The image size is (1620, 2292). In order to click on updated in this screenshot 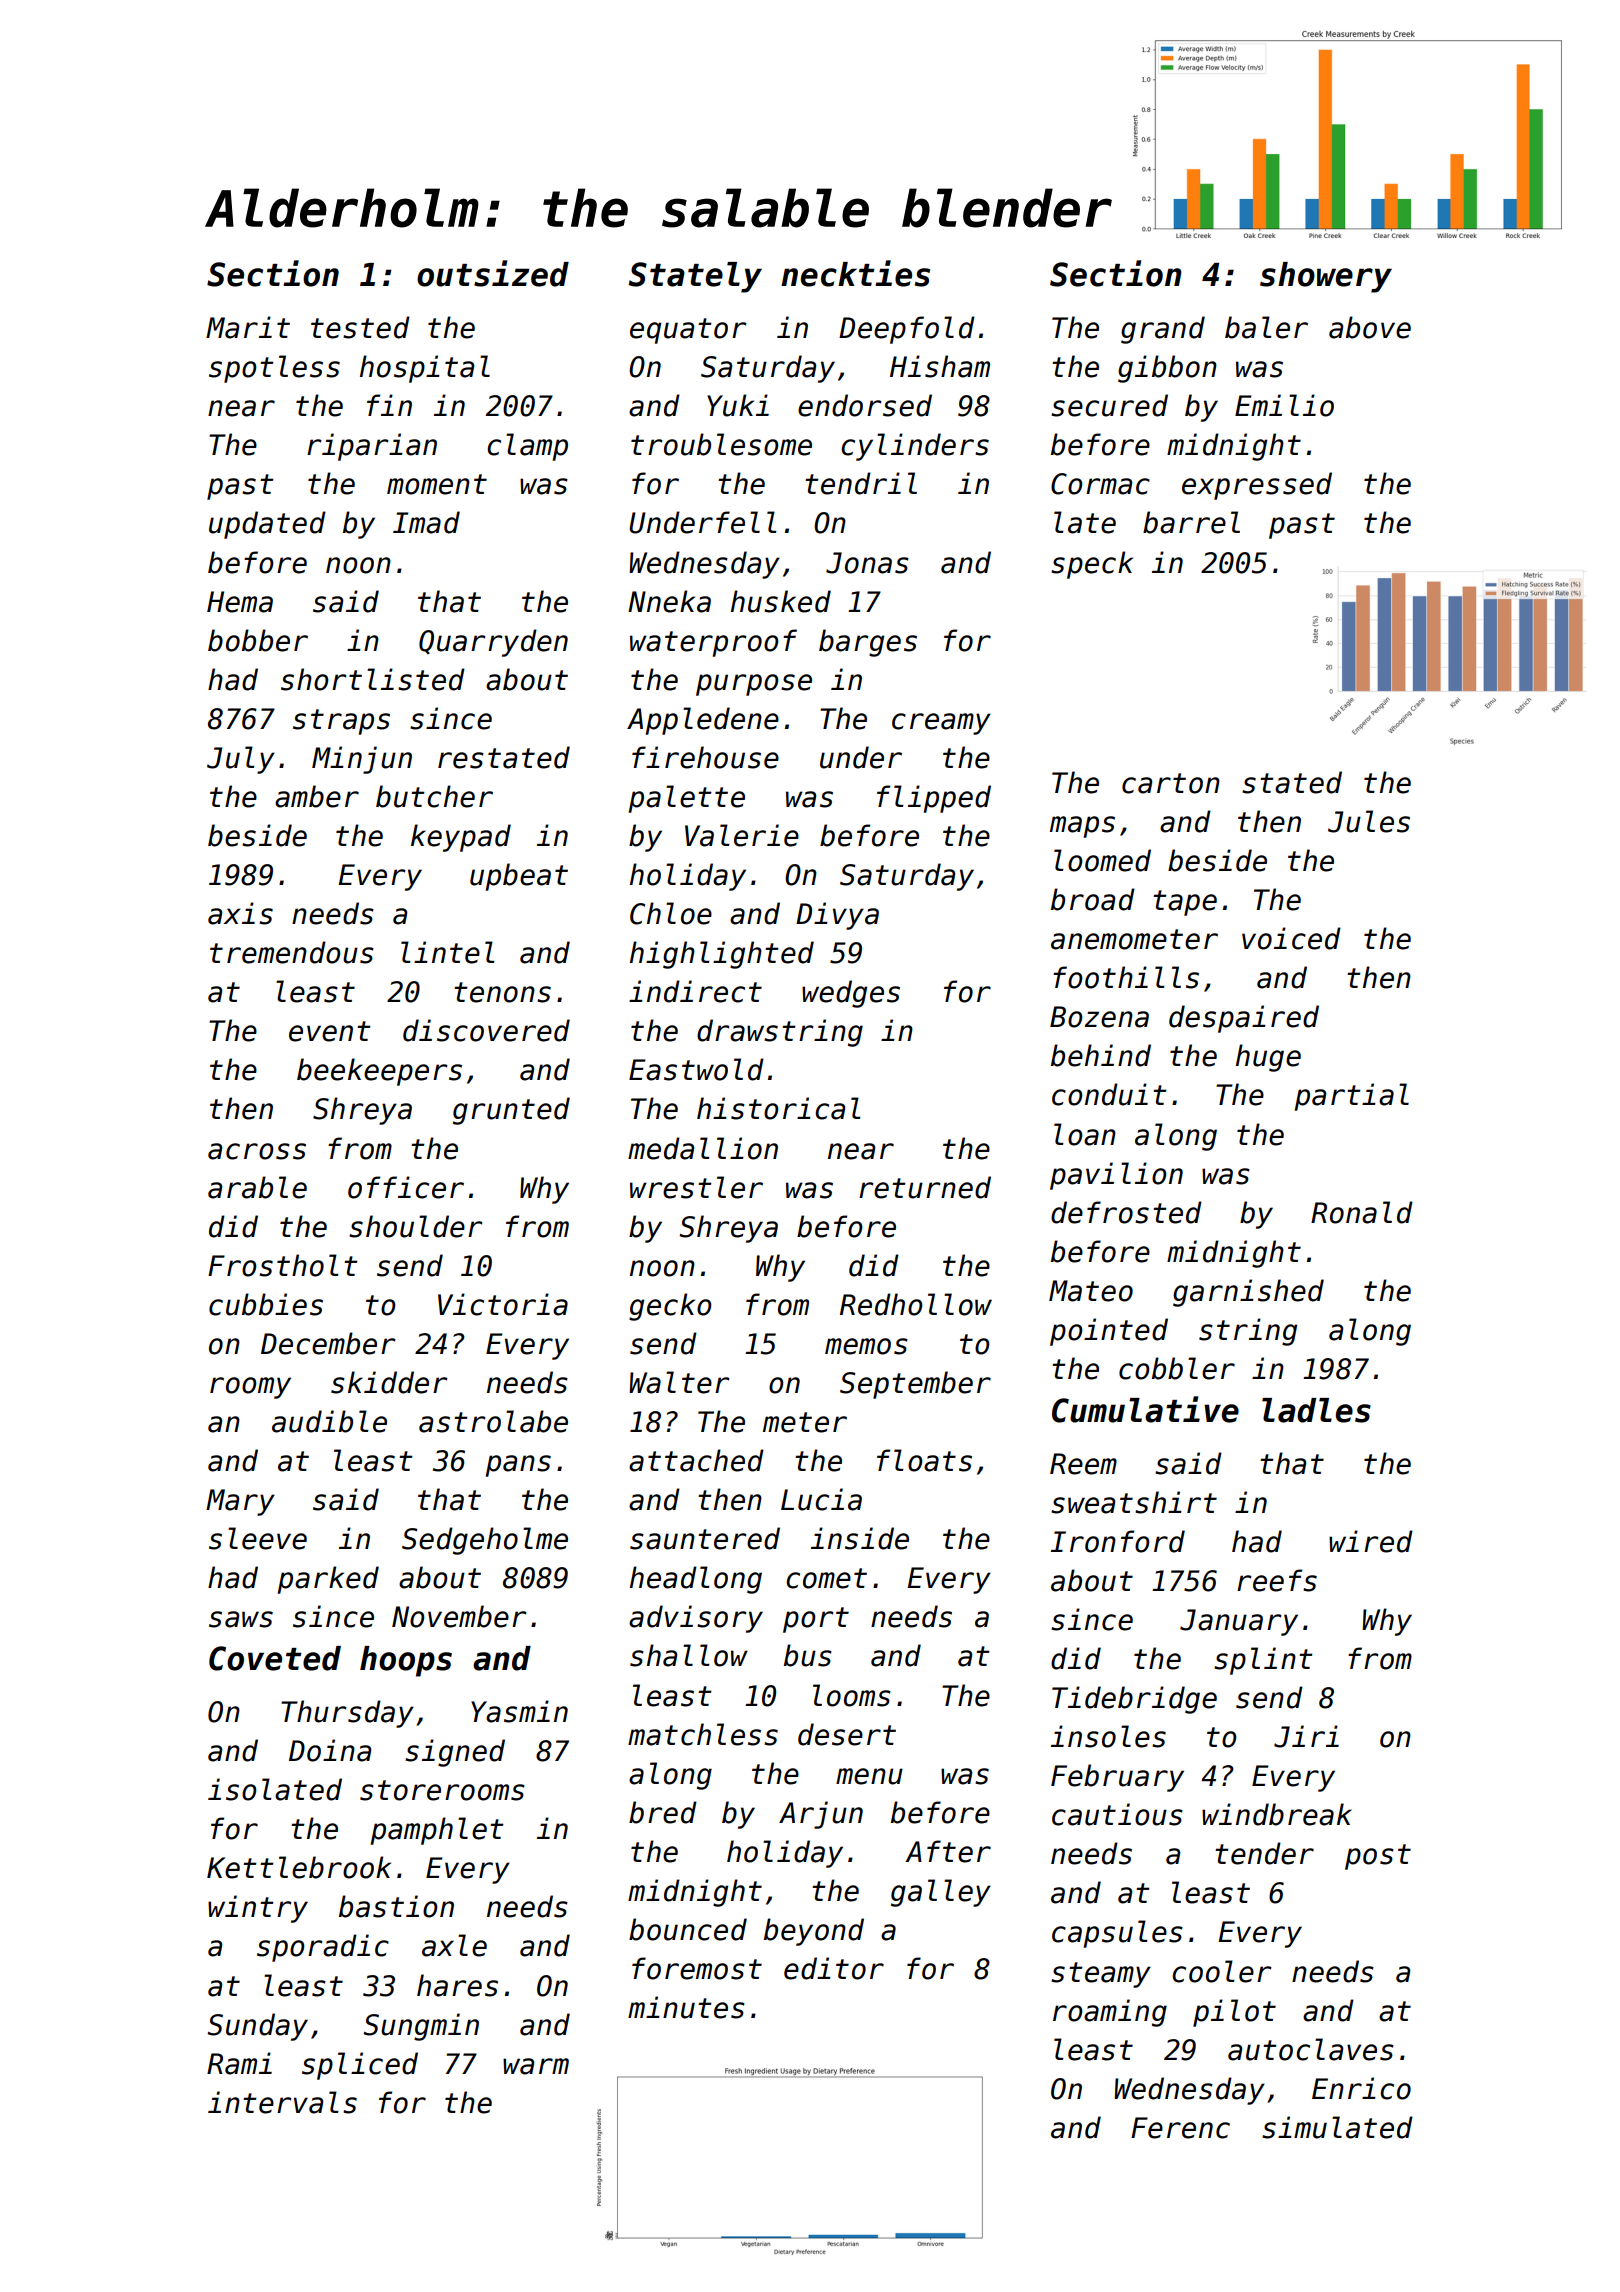, I will do `click(267, 525)`.
